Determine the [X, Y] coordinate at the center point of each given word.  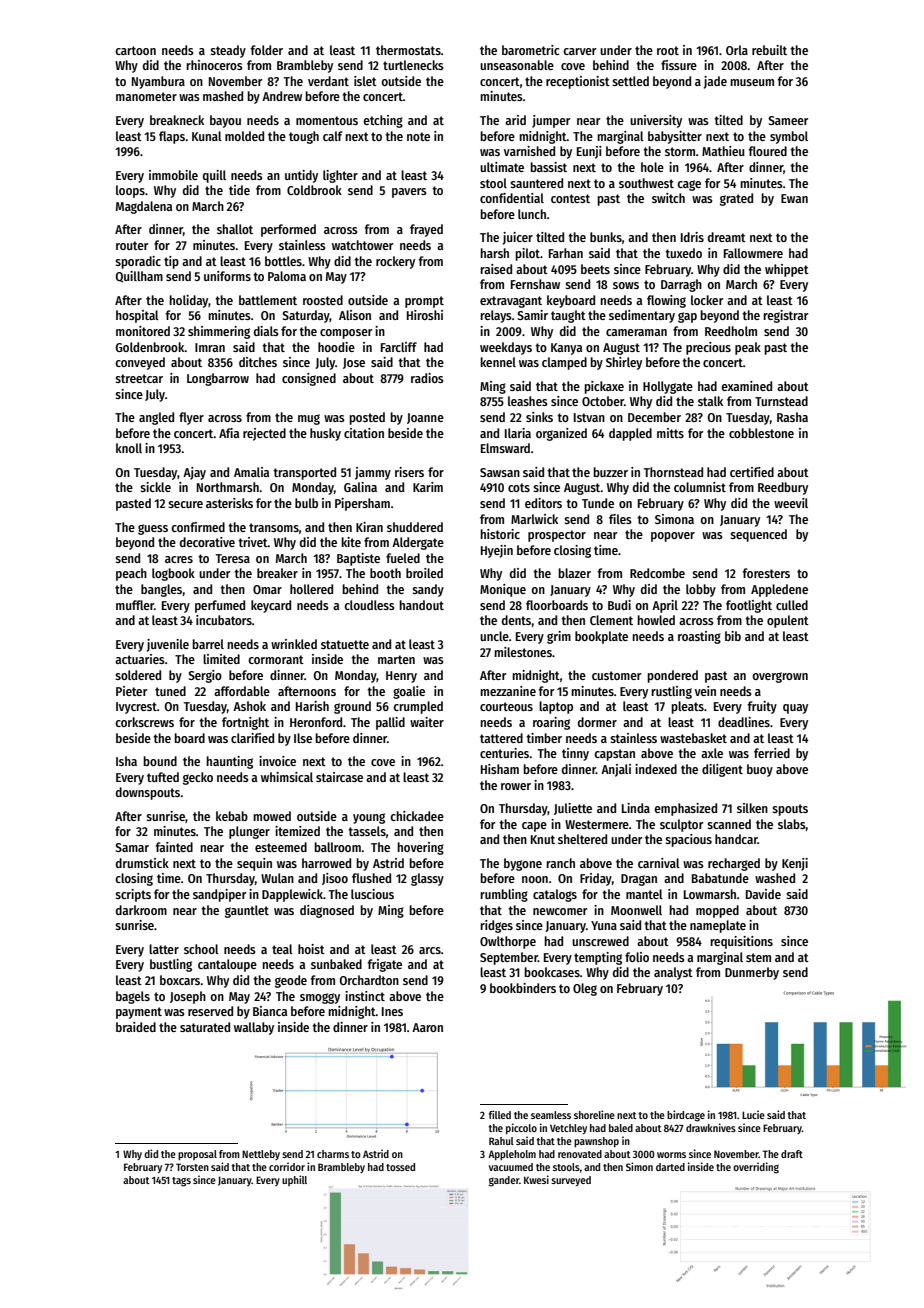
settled [630, 81]
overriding [756, 1168]
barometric [530, 50]
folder [266, 50]
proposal [197, 1155]
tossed [400, 1167]
